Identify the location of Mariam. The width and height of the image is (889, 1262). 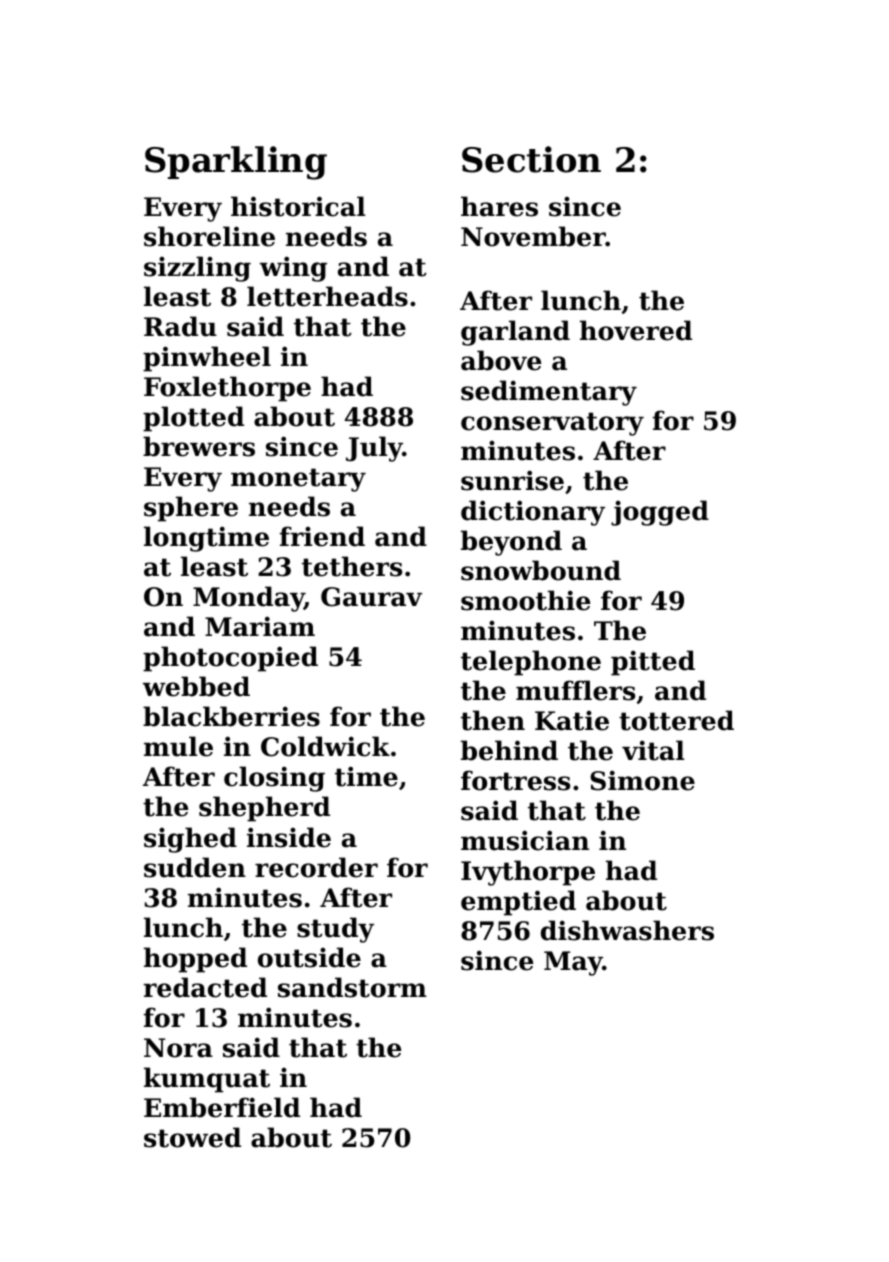
(260, 626).
